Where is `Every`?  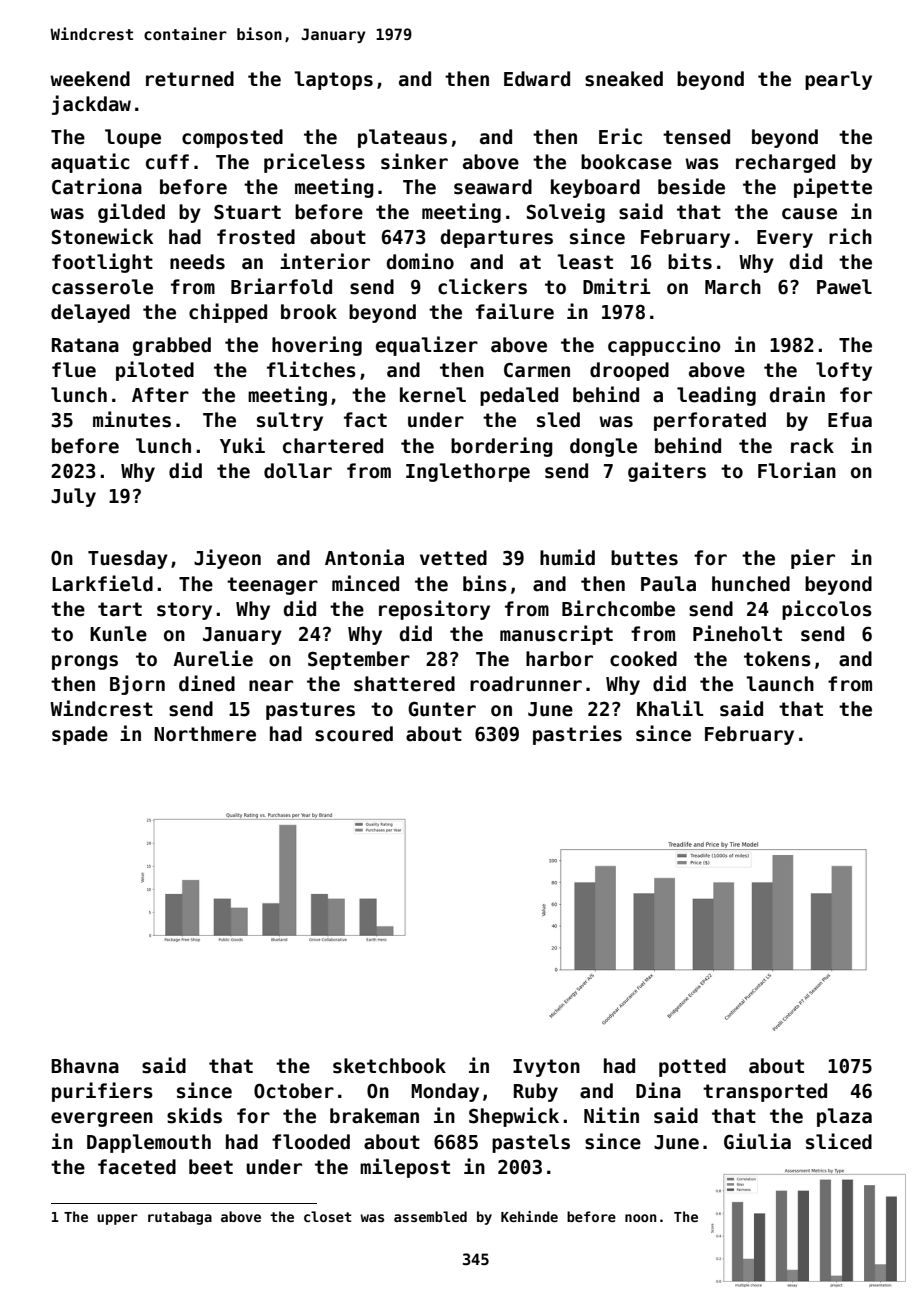
Every is located at coordinates (785, 239).
